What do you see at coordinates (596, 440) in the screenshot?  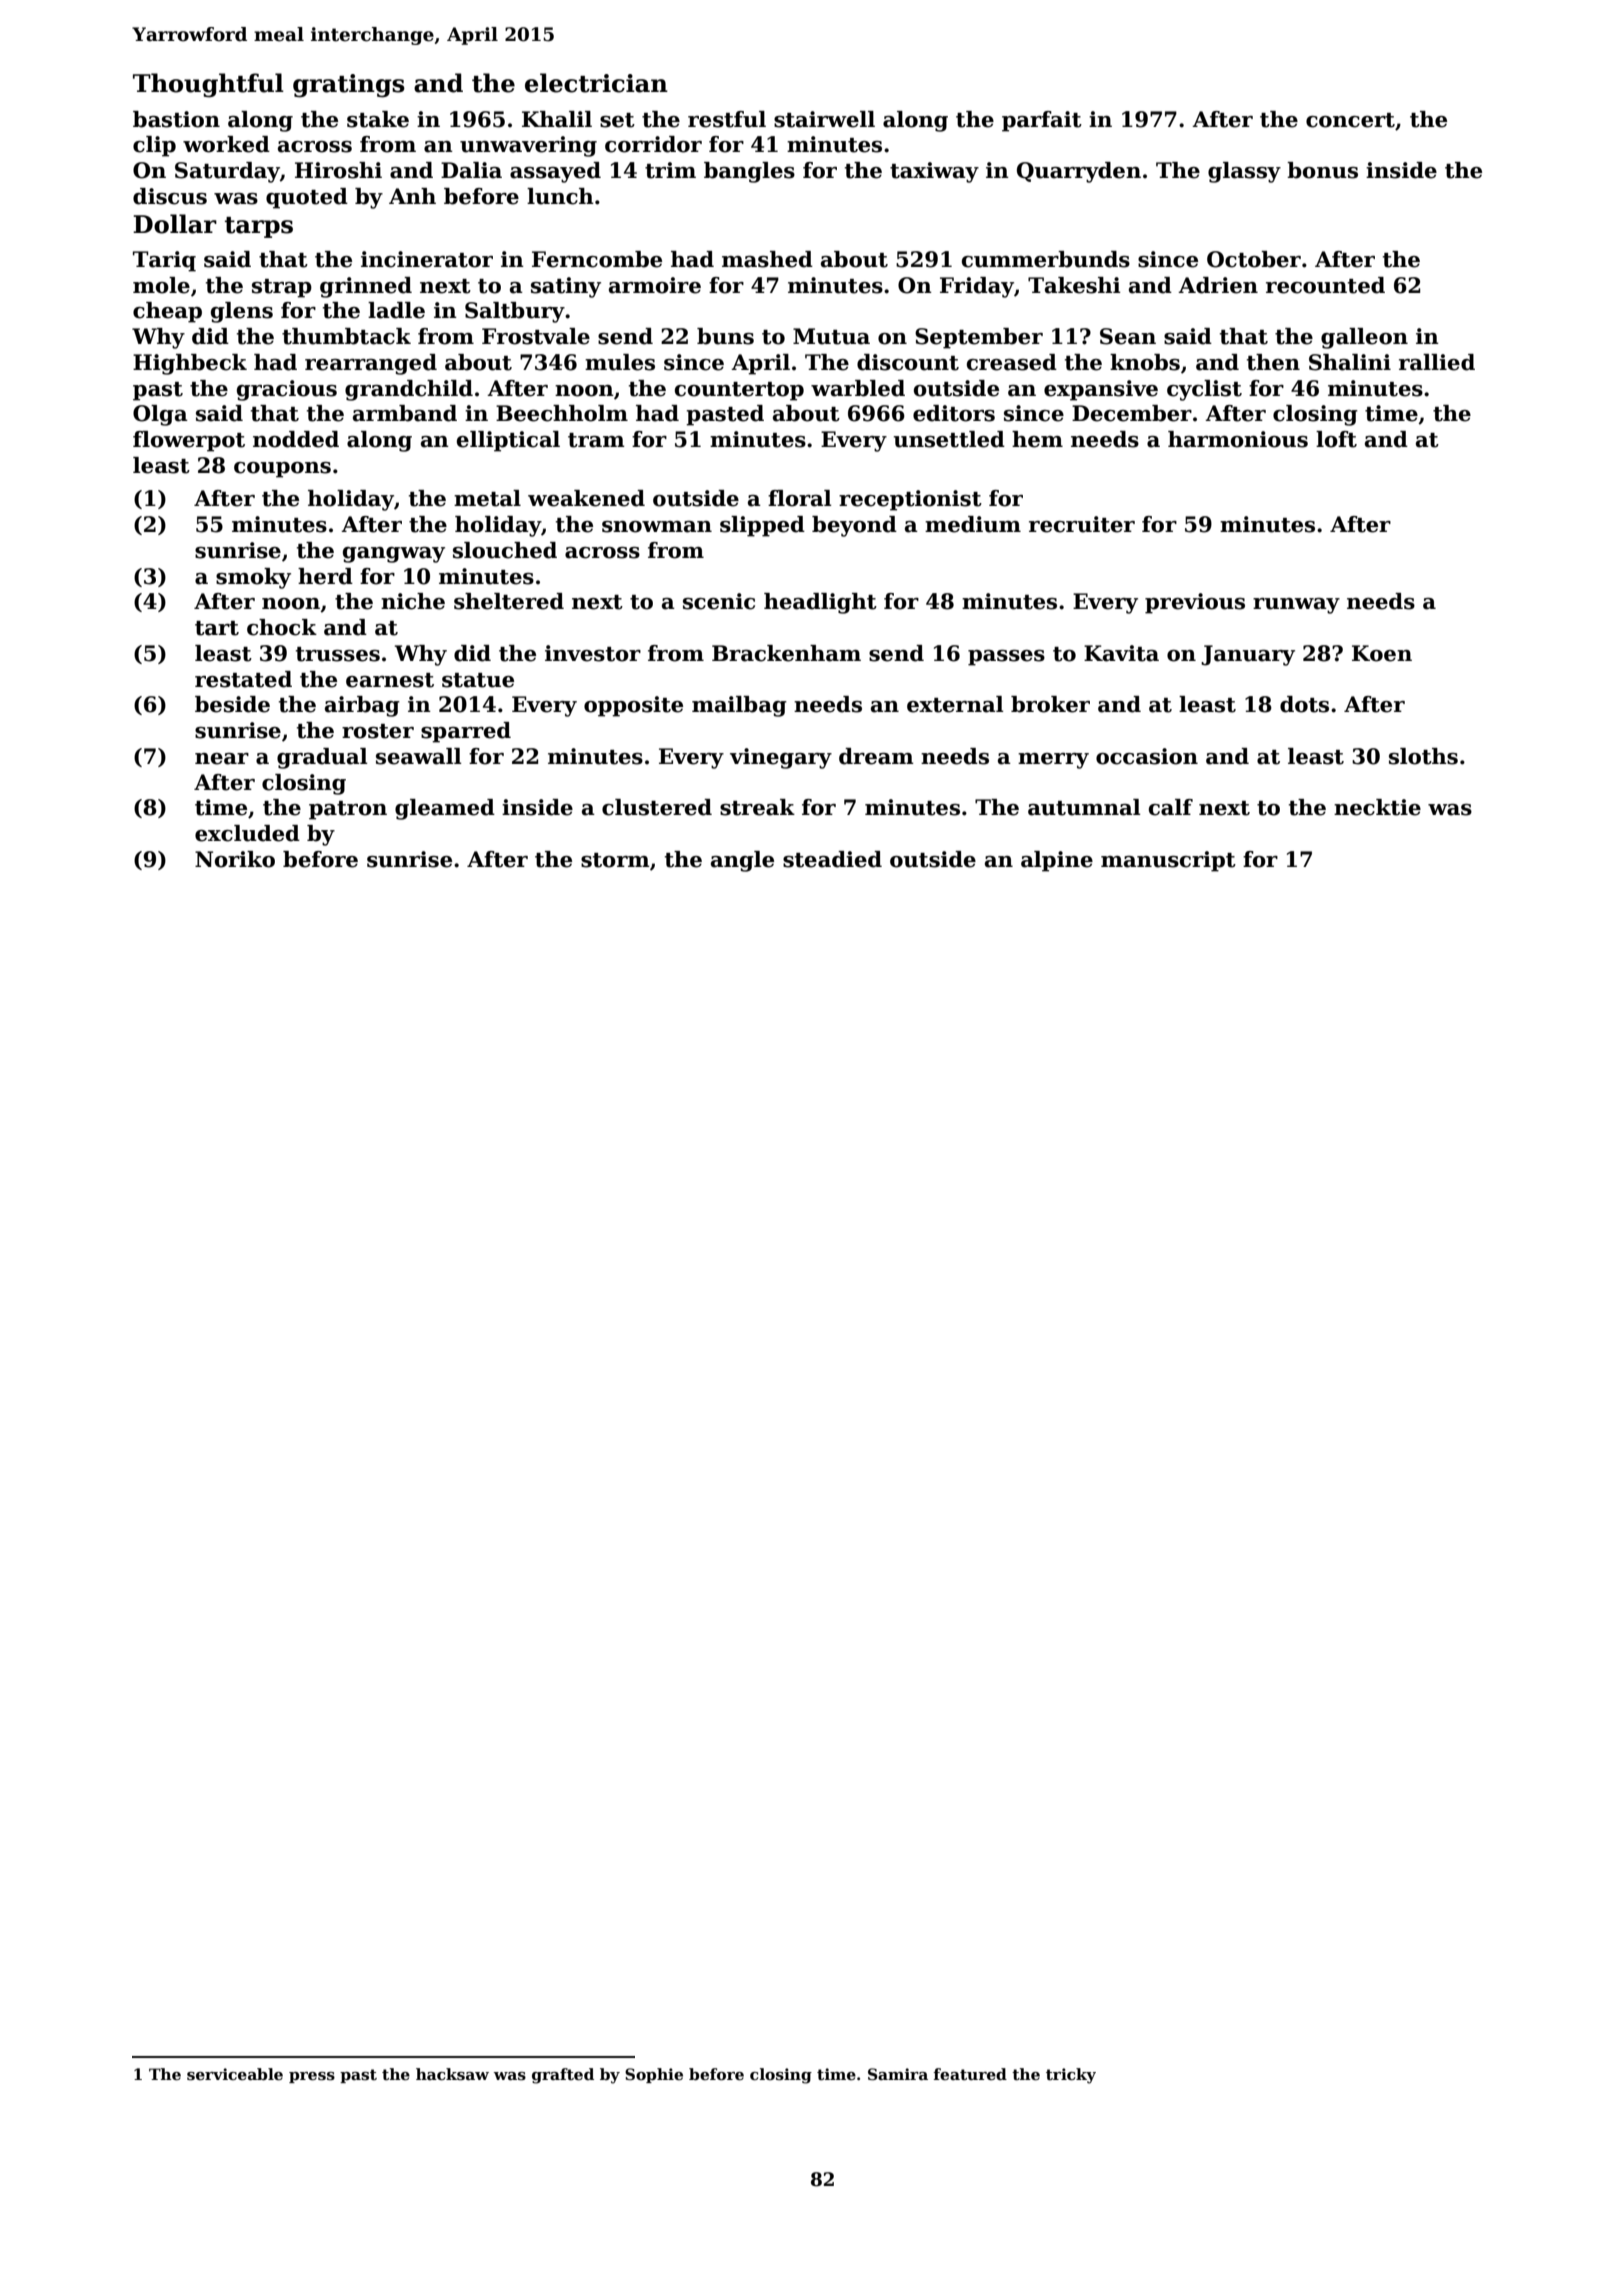 I see `tram` at bounding box center [596, 440].
